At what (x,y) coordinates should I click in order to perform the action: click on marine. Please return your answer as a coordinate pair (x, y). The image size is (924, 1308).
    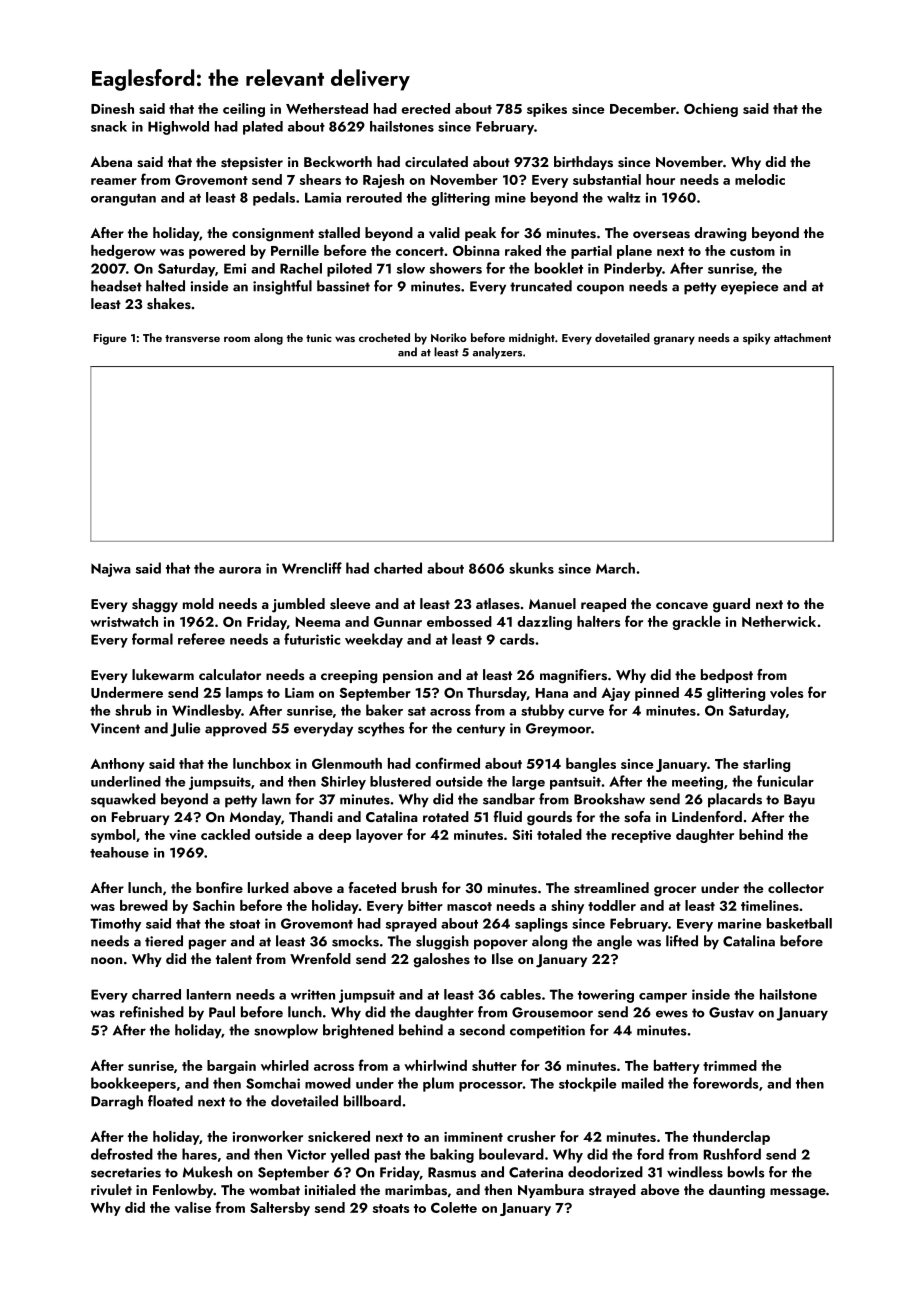
    Looking at the image, I should click on (739, 923).
